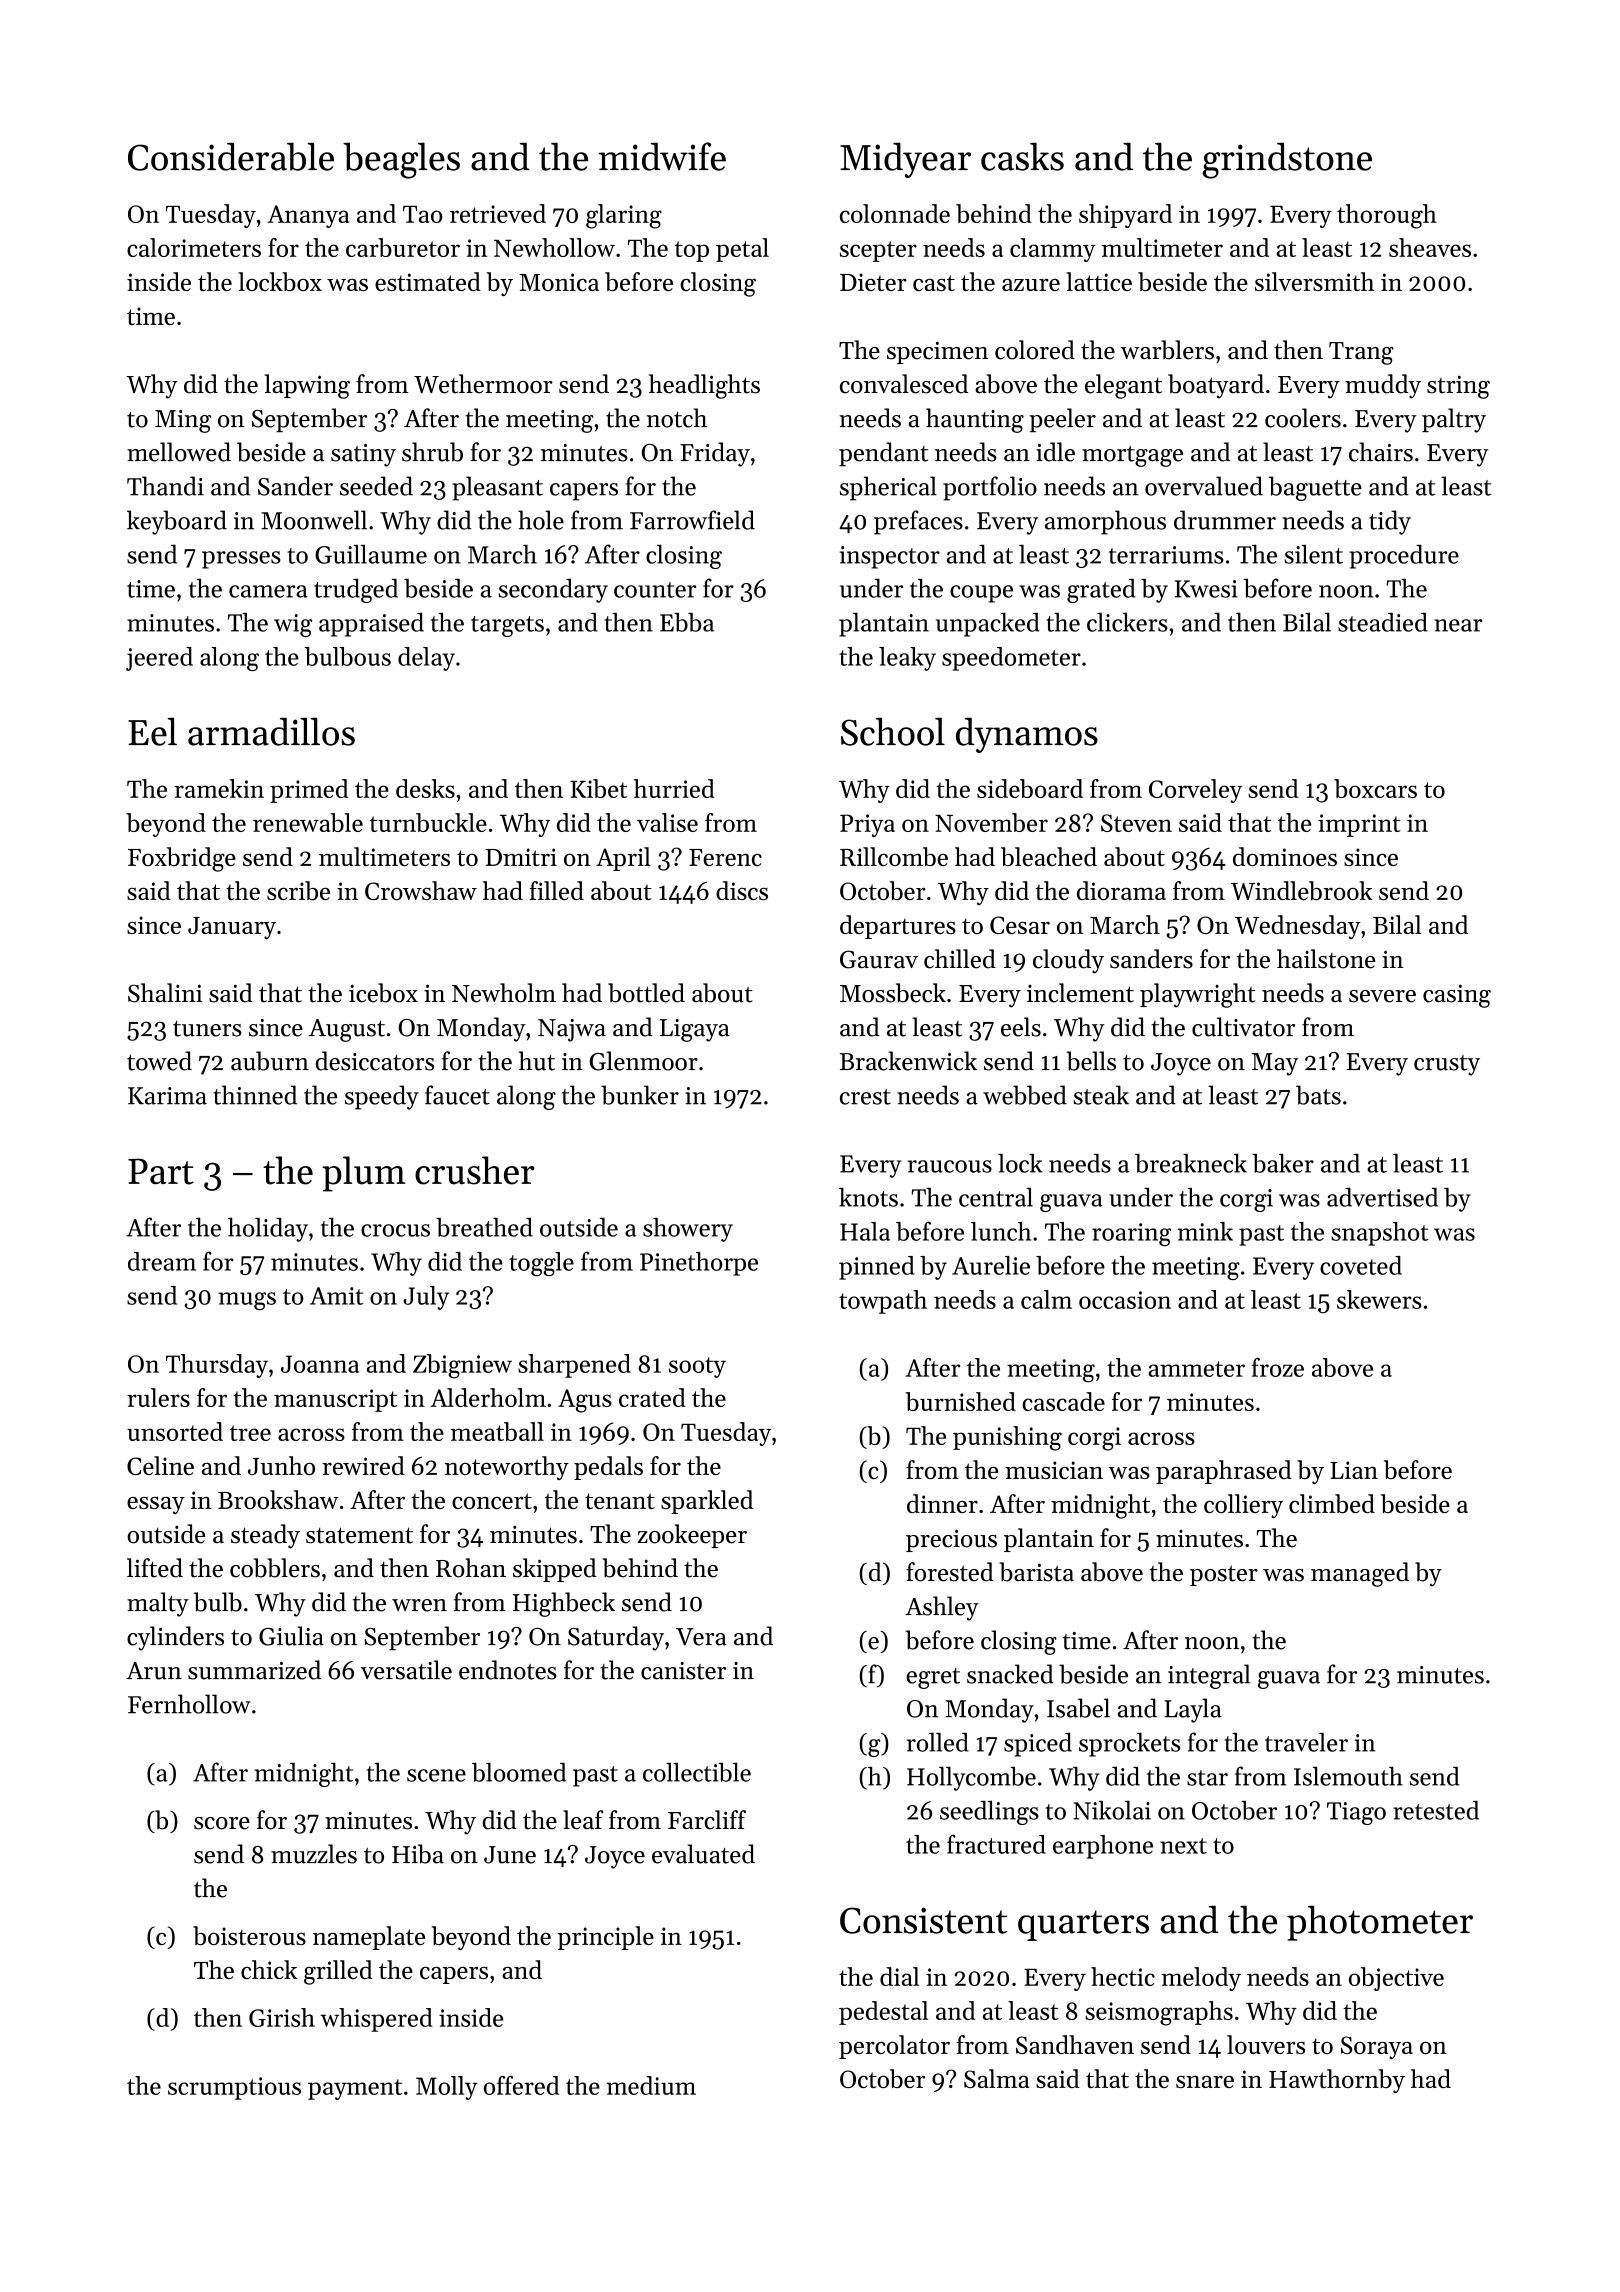 The width and height of the screenshot is (1620, 2292). Describe the element at coordinates (598, 788) in the screenshot. I see `Kibet` at that location.
